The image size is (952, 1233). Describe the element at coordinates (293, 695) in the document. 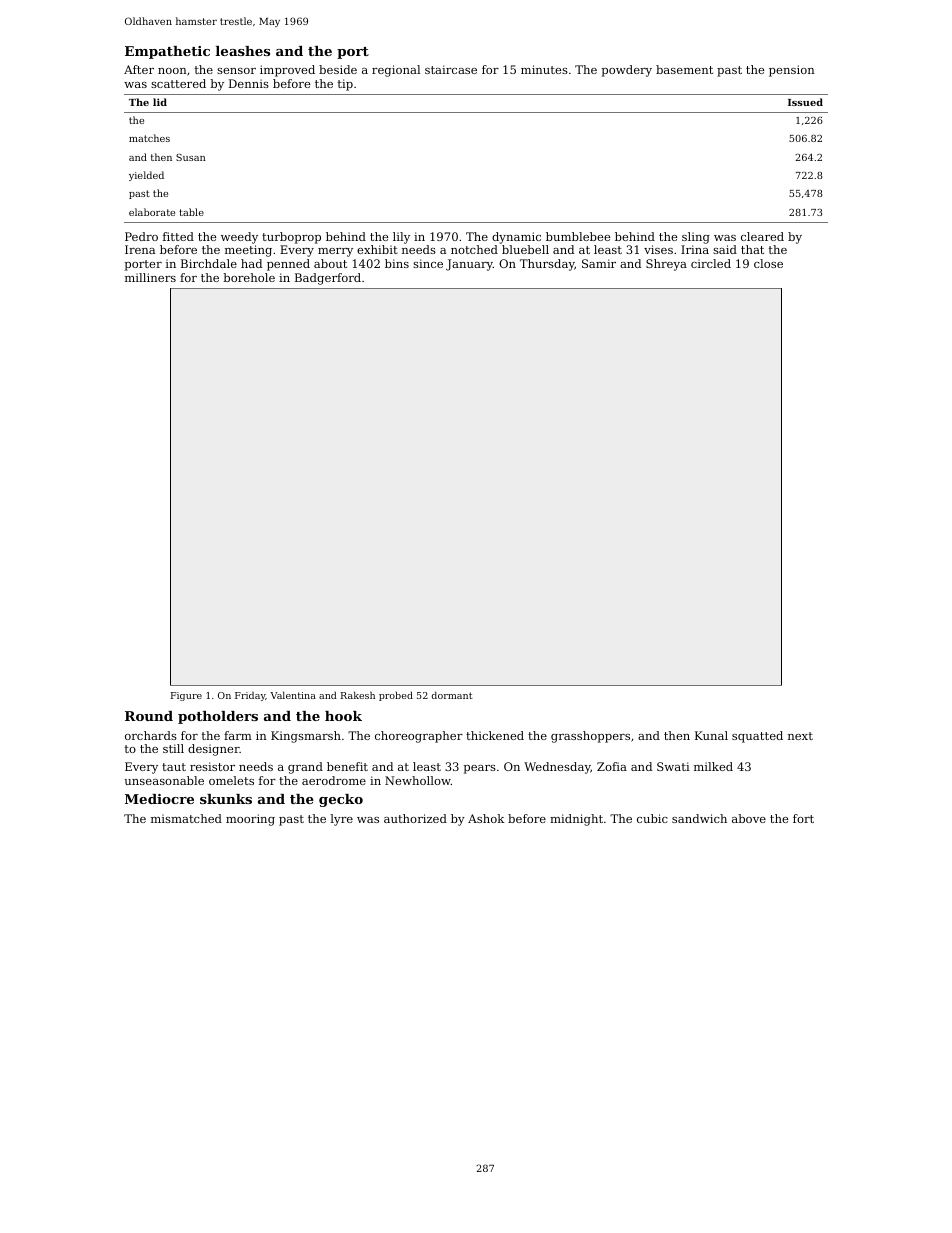

I see `Valentina` at that location.
